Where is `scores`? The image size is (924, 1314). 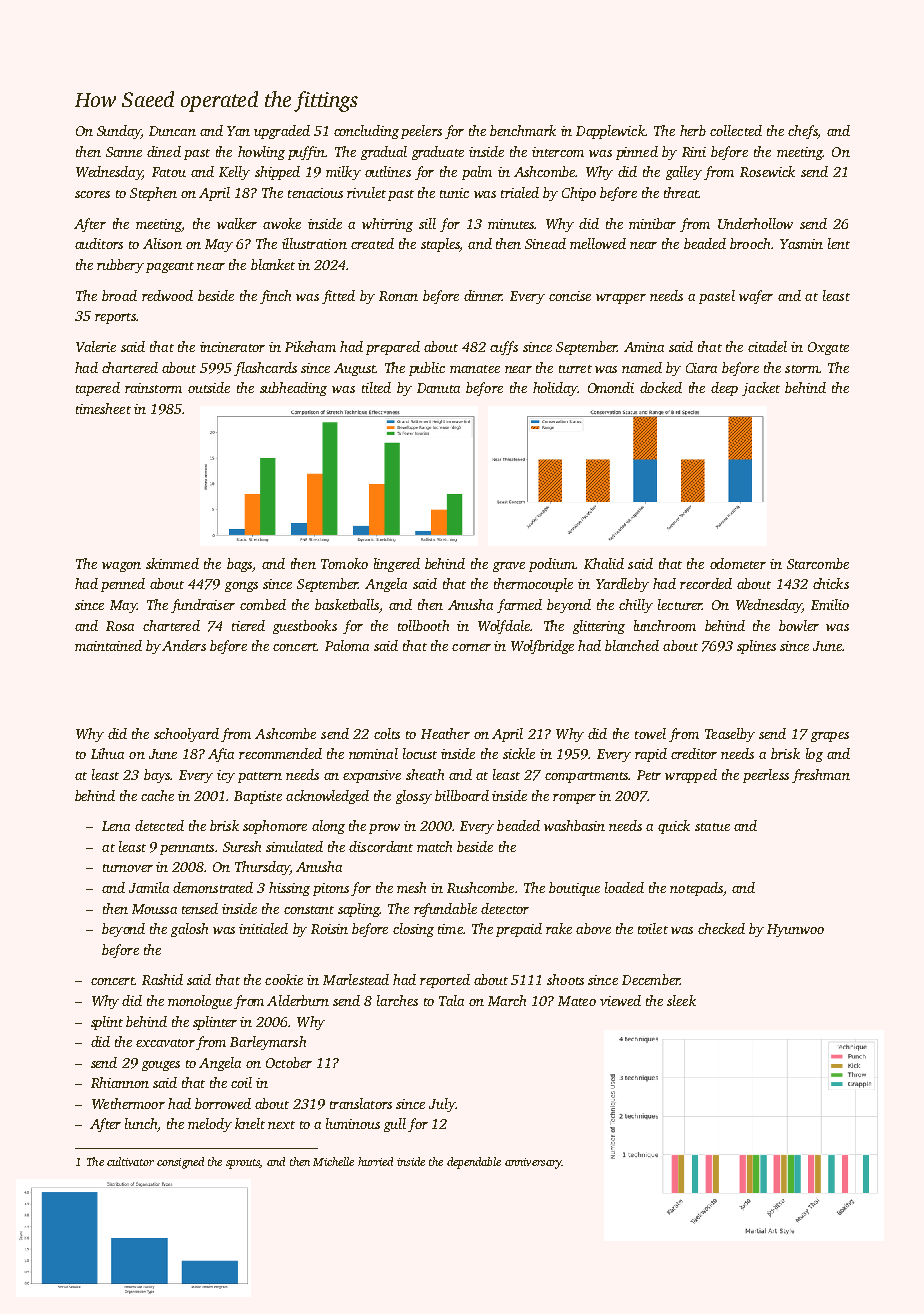 scores is located at coordinates (92, 194).
